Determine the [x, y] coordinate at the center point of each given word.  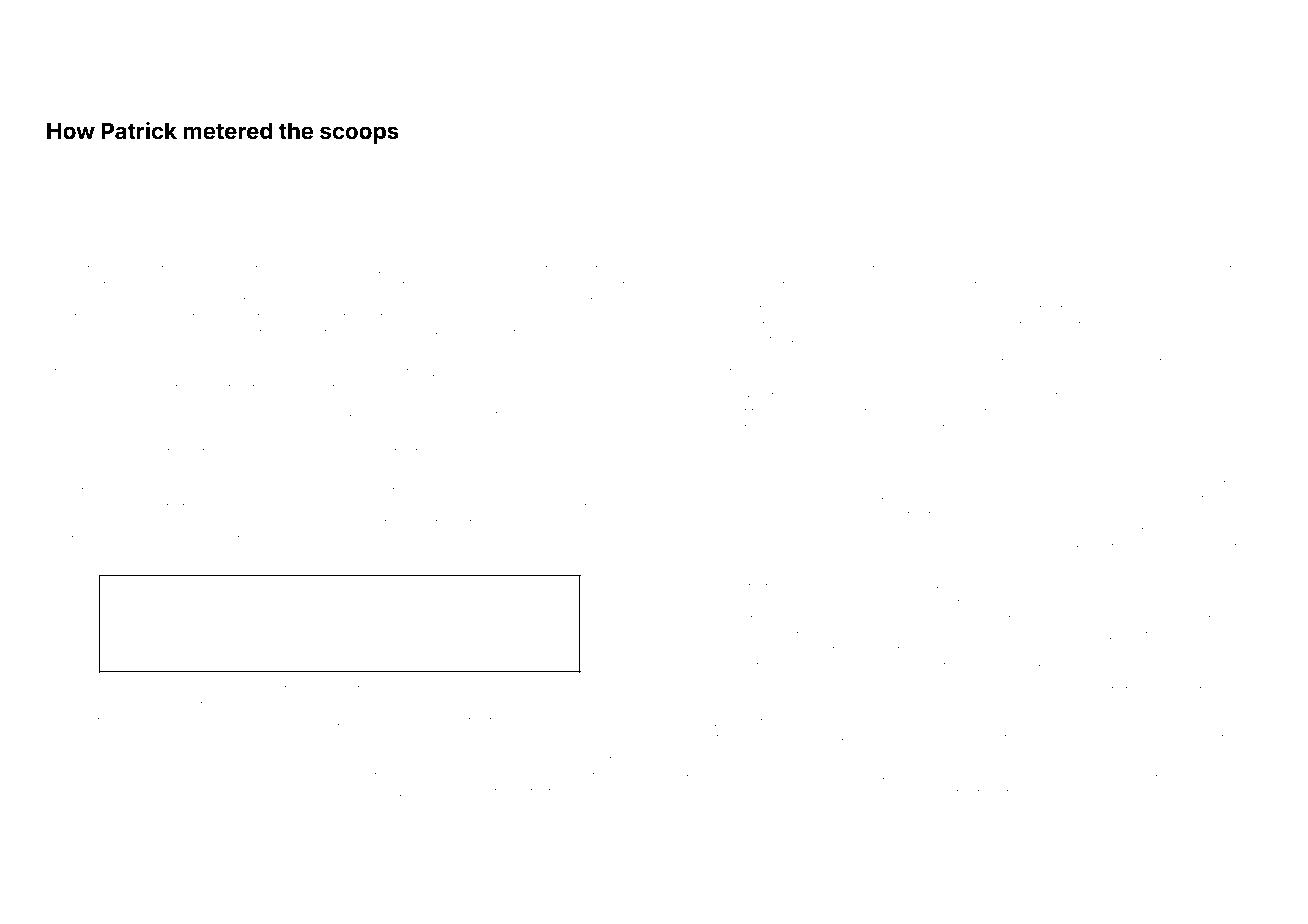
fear [1241, 649]
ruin [685, 650]
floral [512, 268]
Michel [247, 791]
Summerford [1138, 268]
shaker [172, 688]
